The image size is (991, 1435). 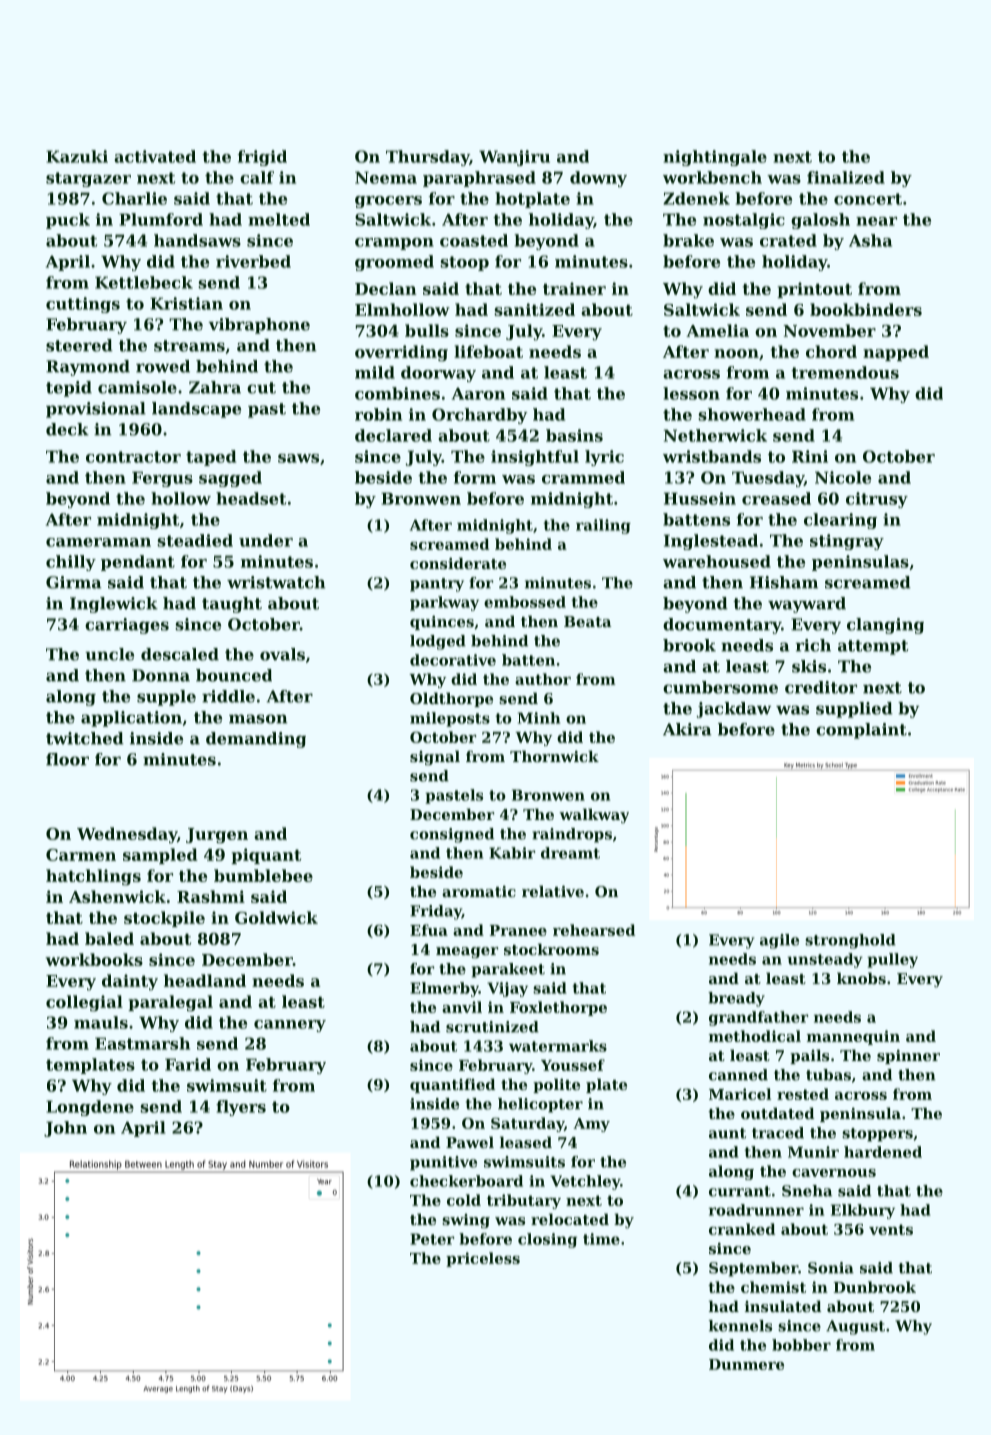 What do you see at coordinates (266, 540) in the document?
I see `under` at bounding box center [266, 540].
